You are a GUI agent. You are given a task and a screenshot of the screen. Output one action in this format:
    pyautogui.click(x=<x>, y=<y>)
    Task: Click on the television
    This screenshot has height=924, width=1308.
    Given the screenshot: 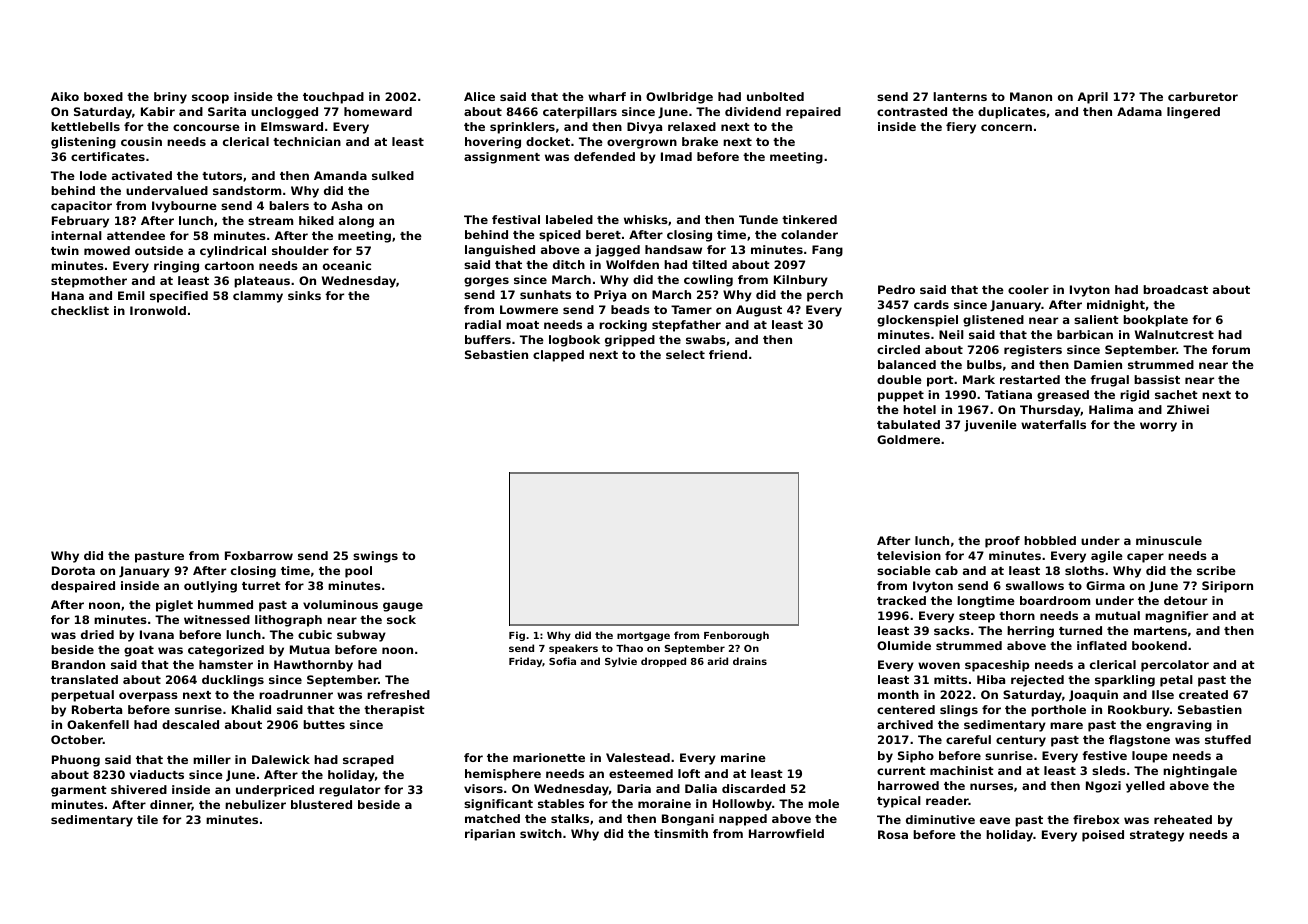 What is the action you would take?
    pyautogui.click(x=909, y=555)
